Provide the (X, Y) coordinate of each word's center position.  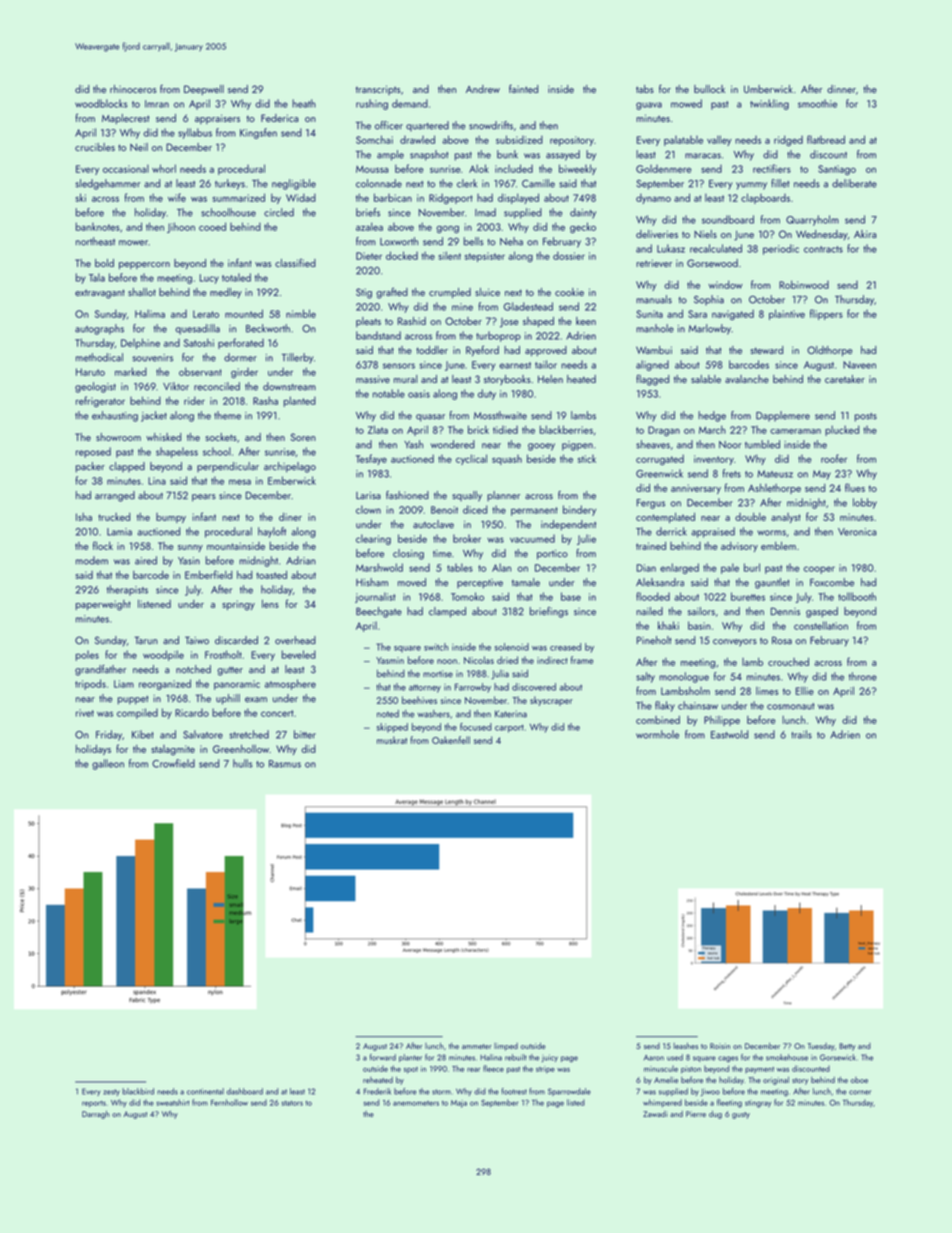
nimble (301, 313)
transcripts (378, 90)
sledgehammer (108, 184)
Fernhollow (229, 1102)
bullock (709, 89)
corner (860, 1092)
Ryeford (482, 351)
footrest (514, 1091)
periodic (781, 249)
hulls (242, 763)
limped (506, 1047)
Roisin (720, 1046)
